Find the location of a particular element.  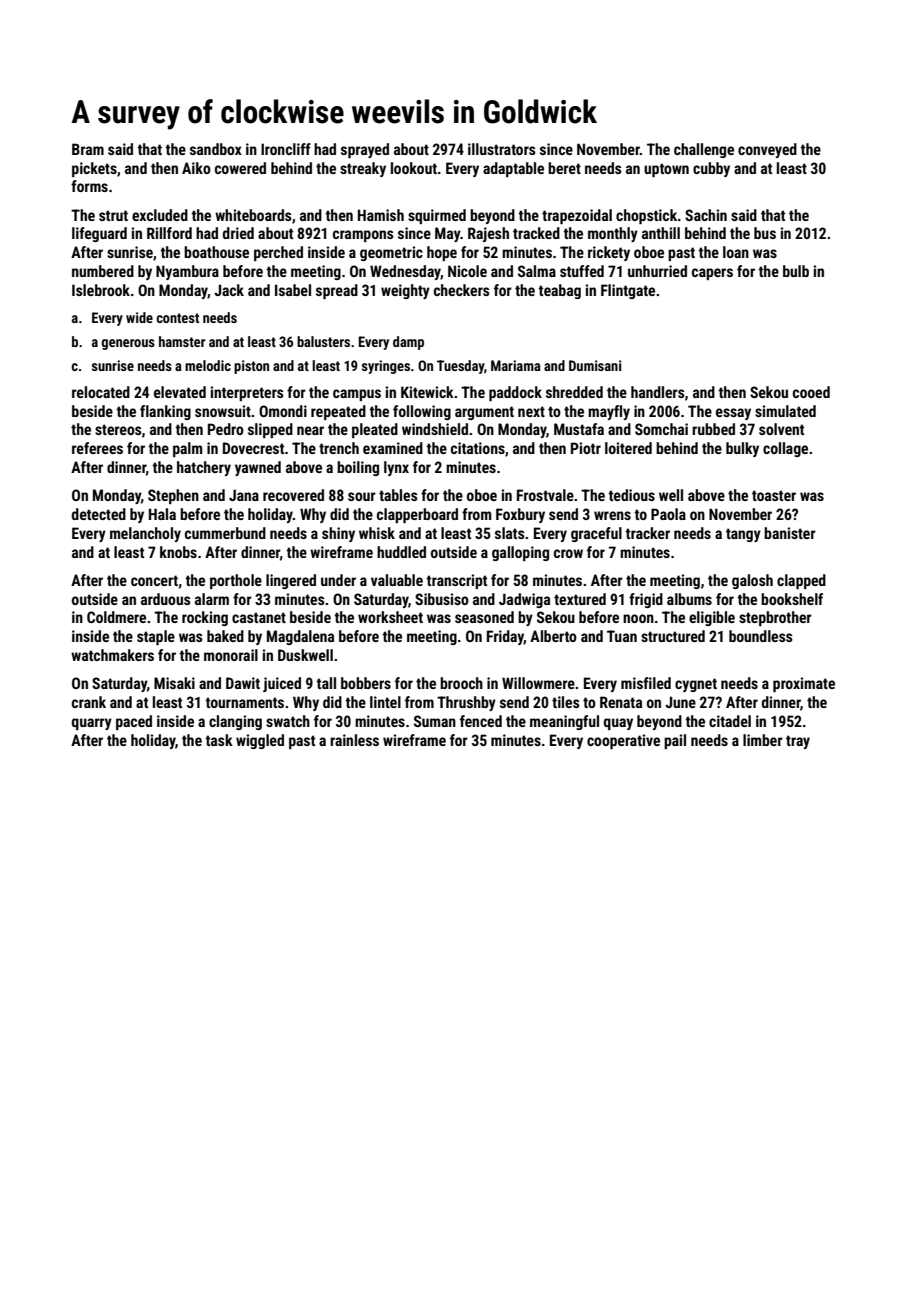

task is located at coordinates (219, 740).
